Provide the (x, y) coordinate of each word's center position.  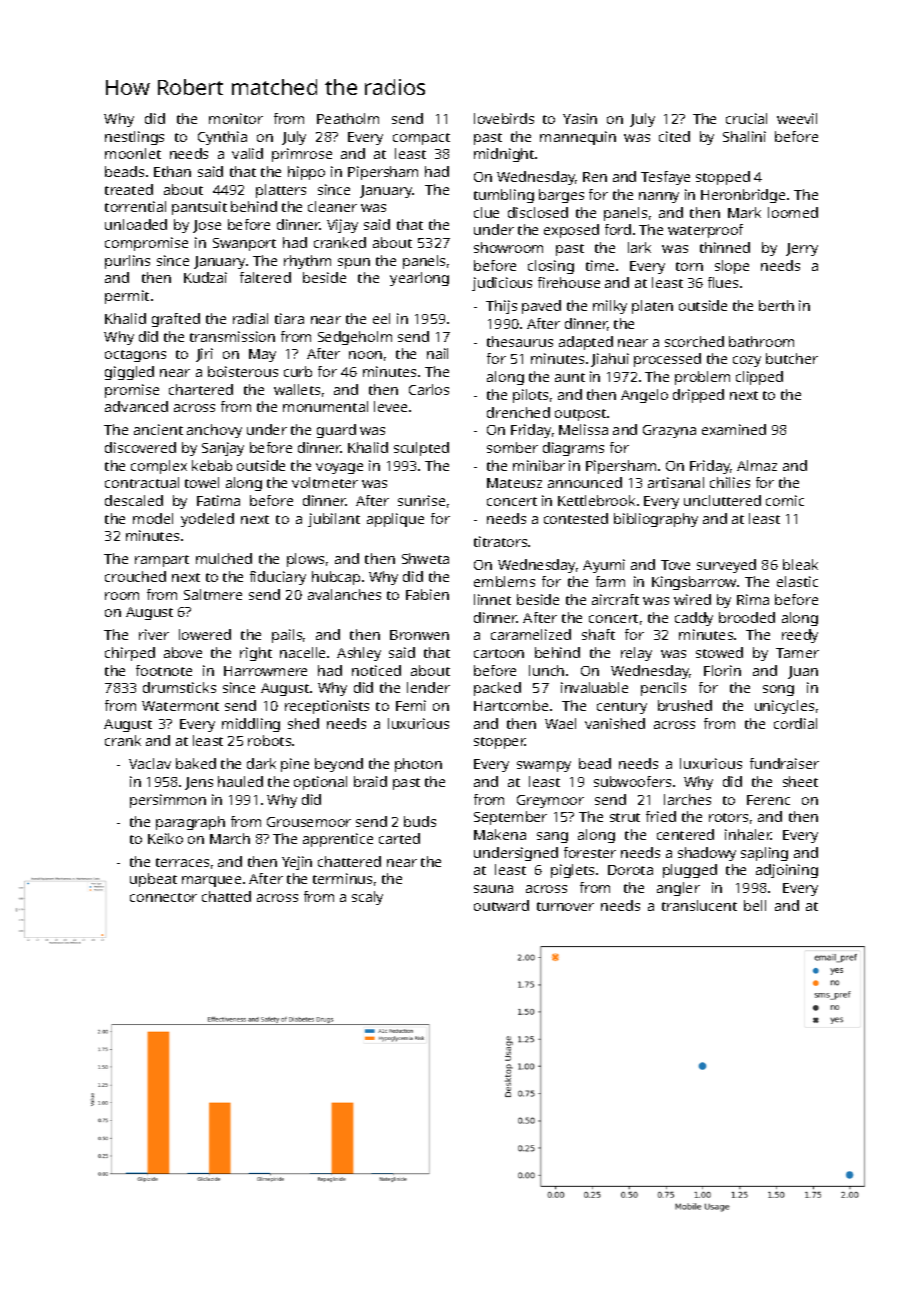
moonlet (133, 153)
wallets (297, 389)
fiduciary (278, 578)
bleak (800, 564)
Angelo (644, 396)
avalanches (344, 594)
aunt (570, 377)
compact (421, 139)
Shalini (744, 136)
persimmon (168, 801)
